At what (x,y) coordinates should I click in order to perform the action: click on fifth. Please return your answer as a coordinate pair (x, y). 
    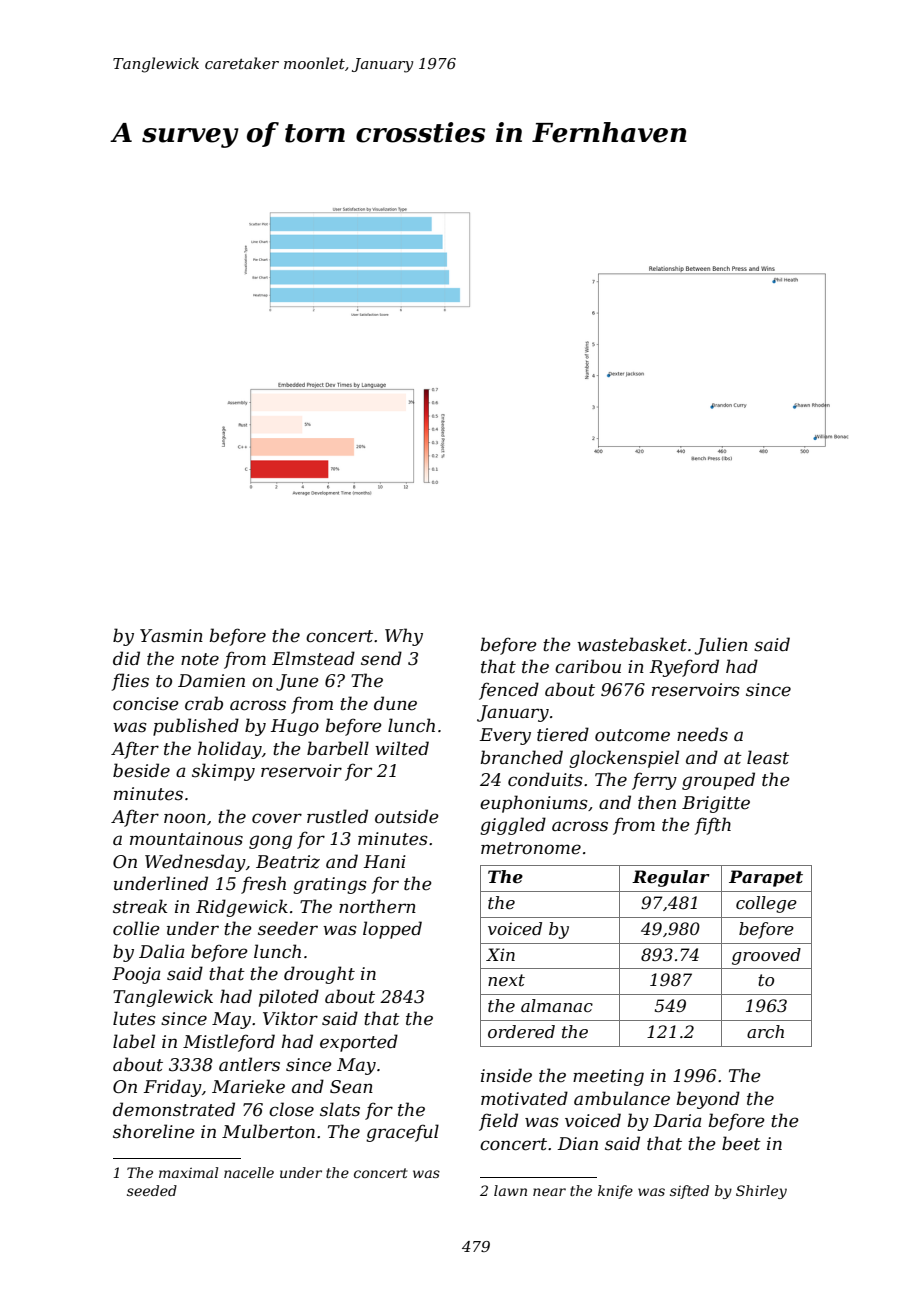
    Looking at the image, I should click on (712, 826).
